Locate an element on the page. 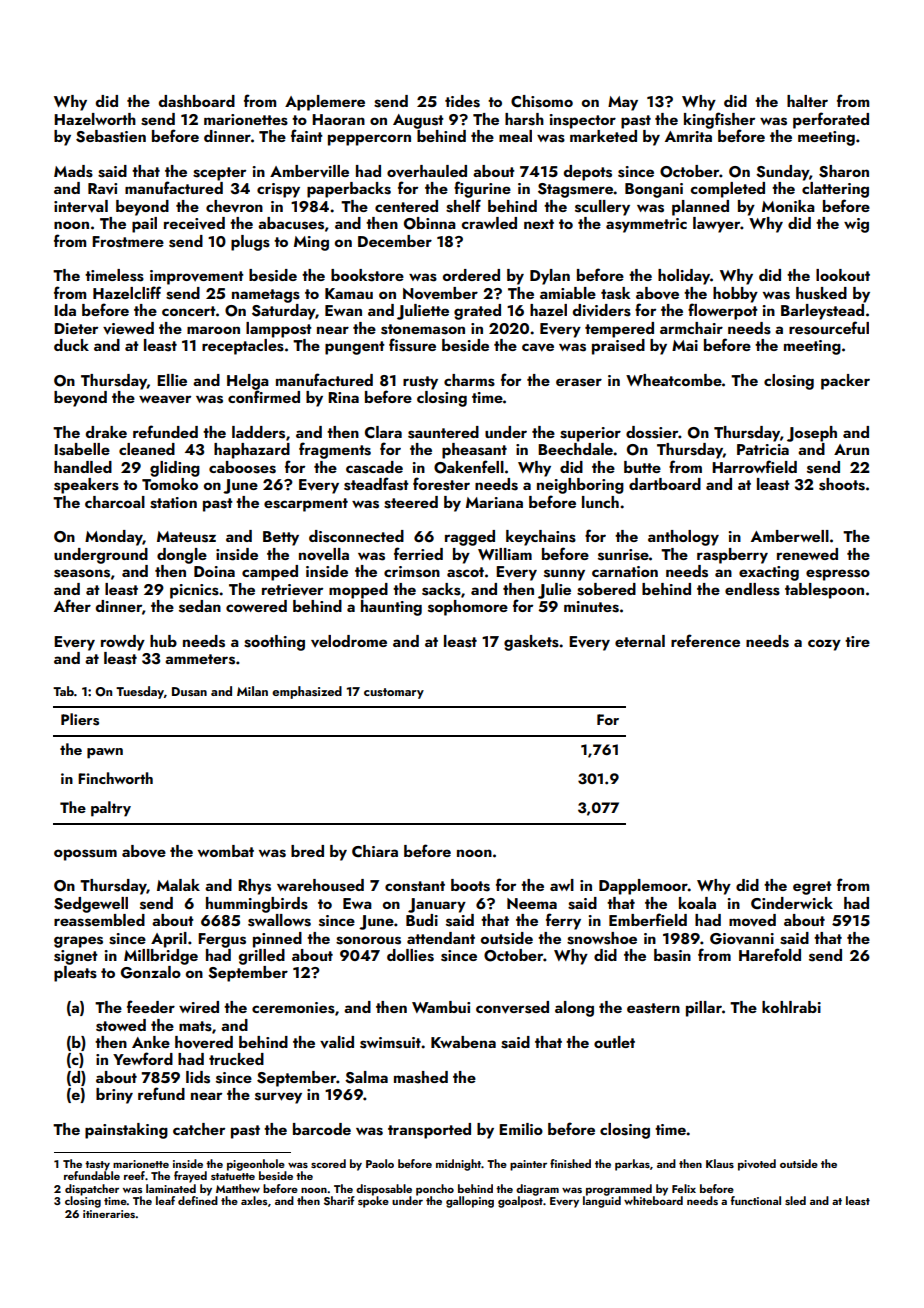 The image size is (924, 1308). rowdy is located at coordinates (123, 643).
